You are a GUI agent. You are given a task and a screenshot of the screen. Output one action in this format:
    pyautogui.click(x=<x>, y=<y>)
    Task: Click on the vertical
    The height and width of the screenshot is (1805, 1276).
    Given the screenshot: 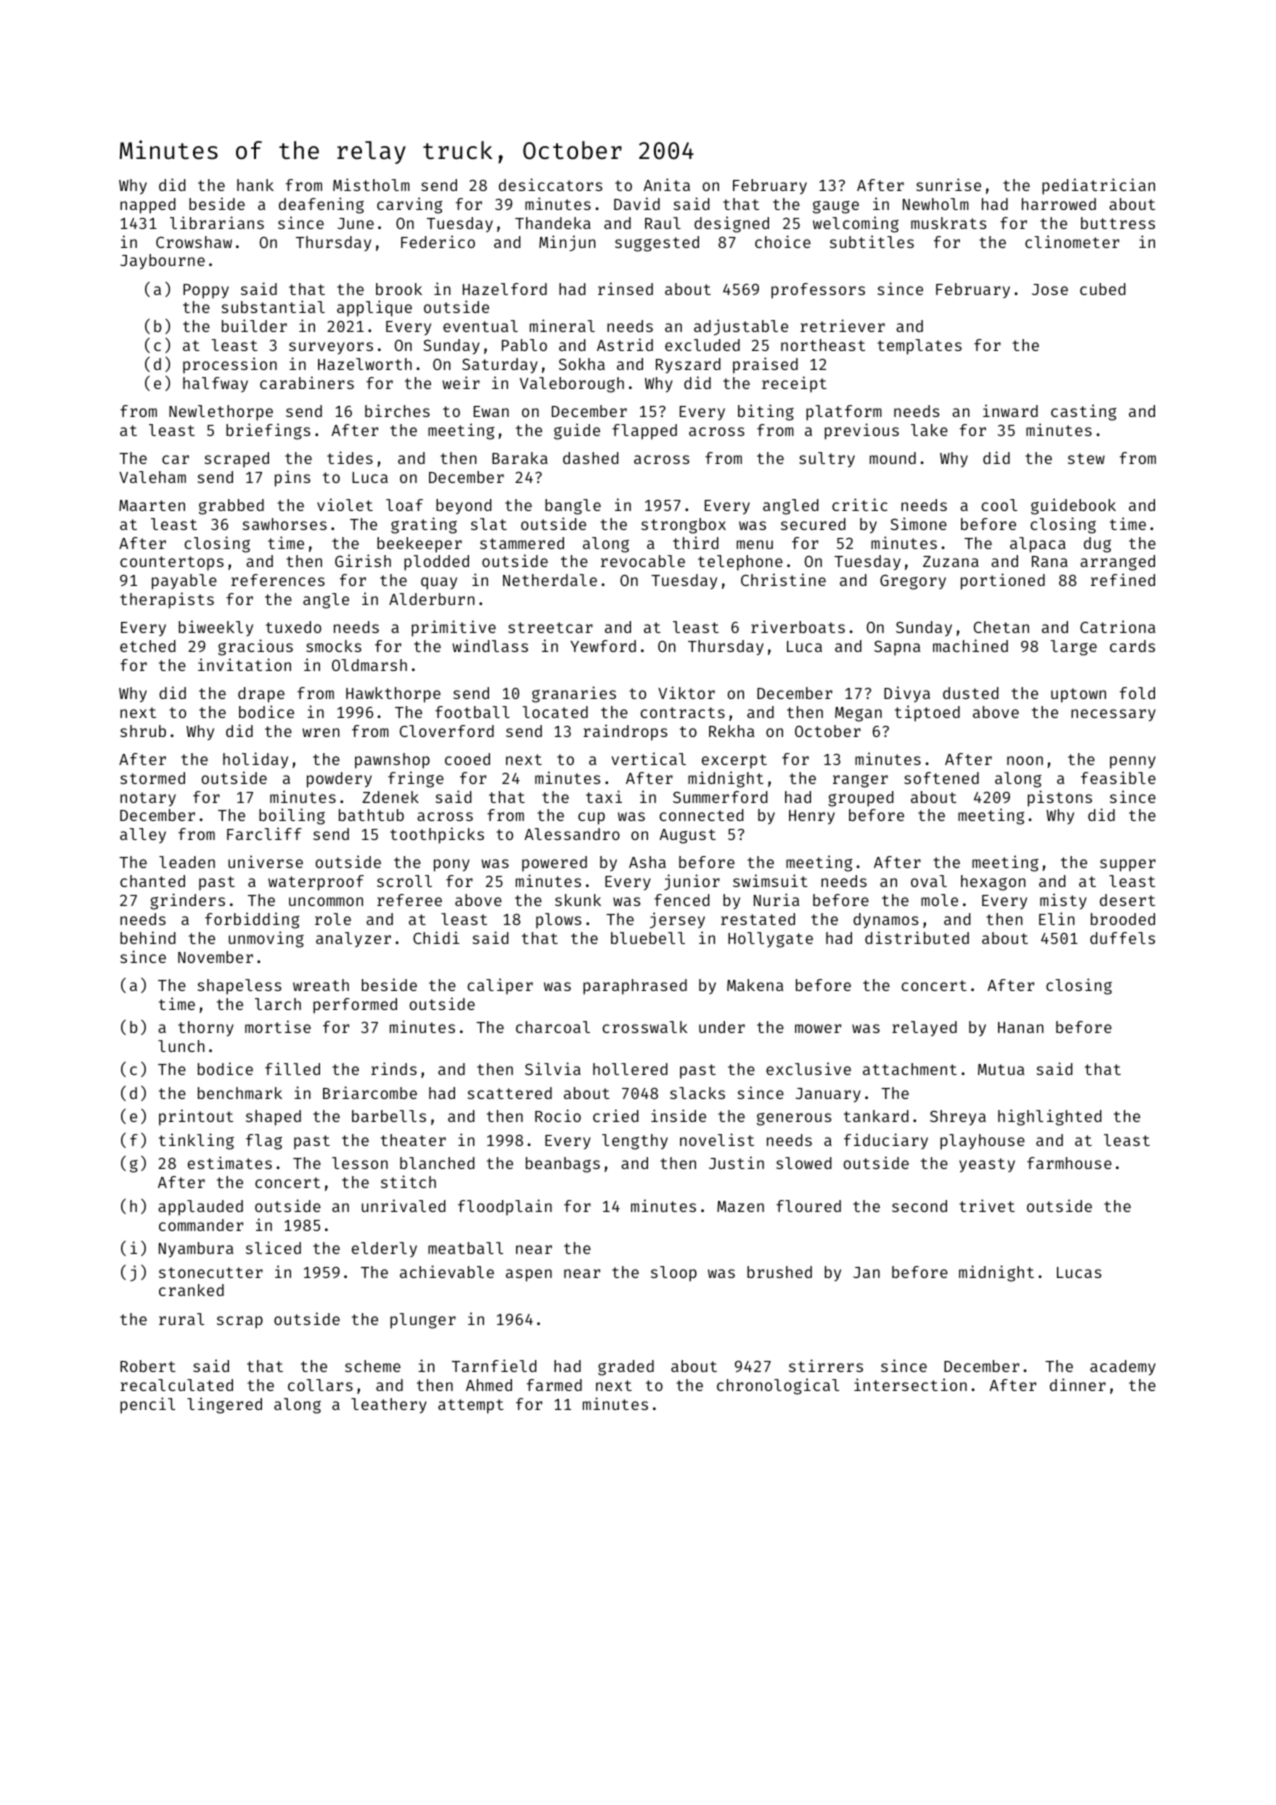 What is the action you would take?
    pyautogui.click(x=649, y=758)
